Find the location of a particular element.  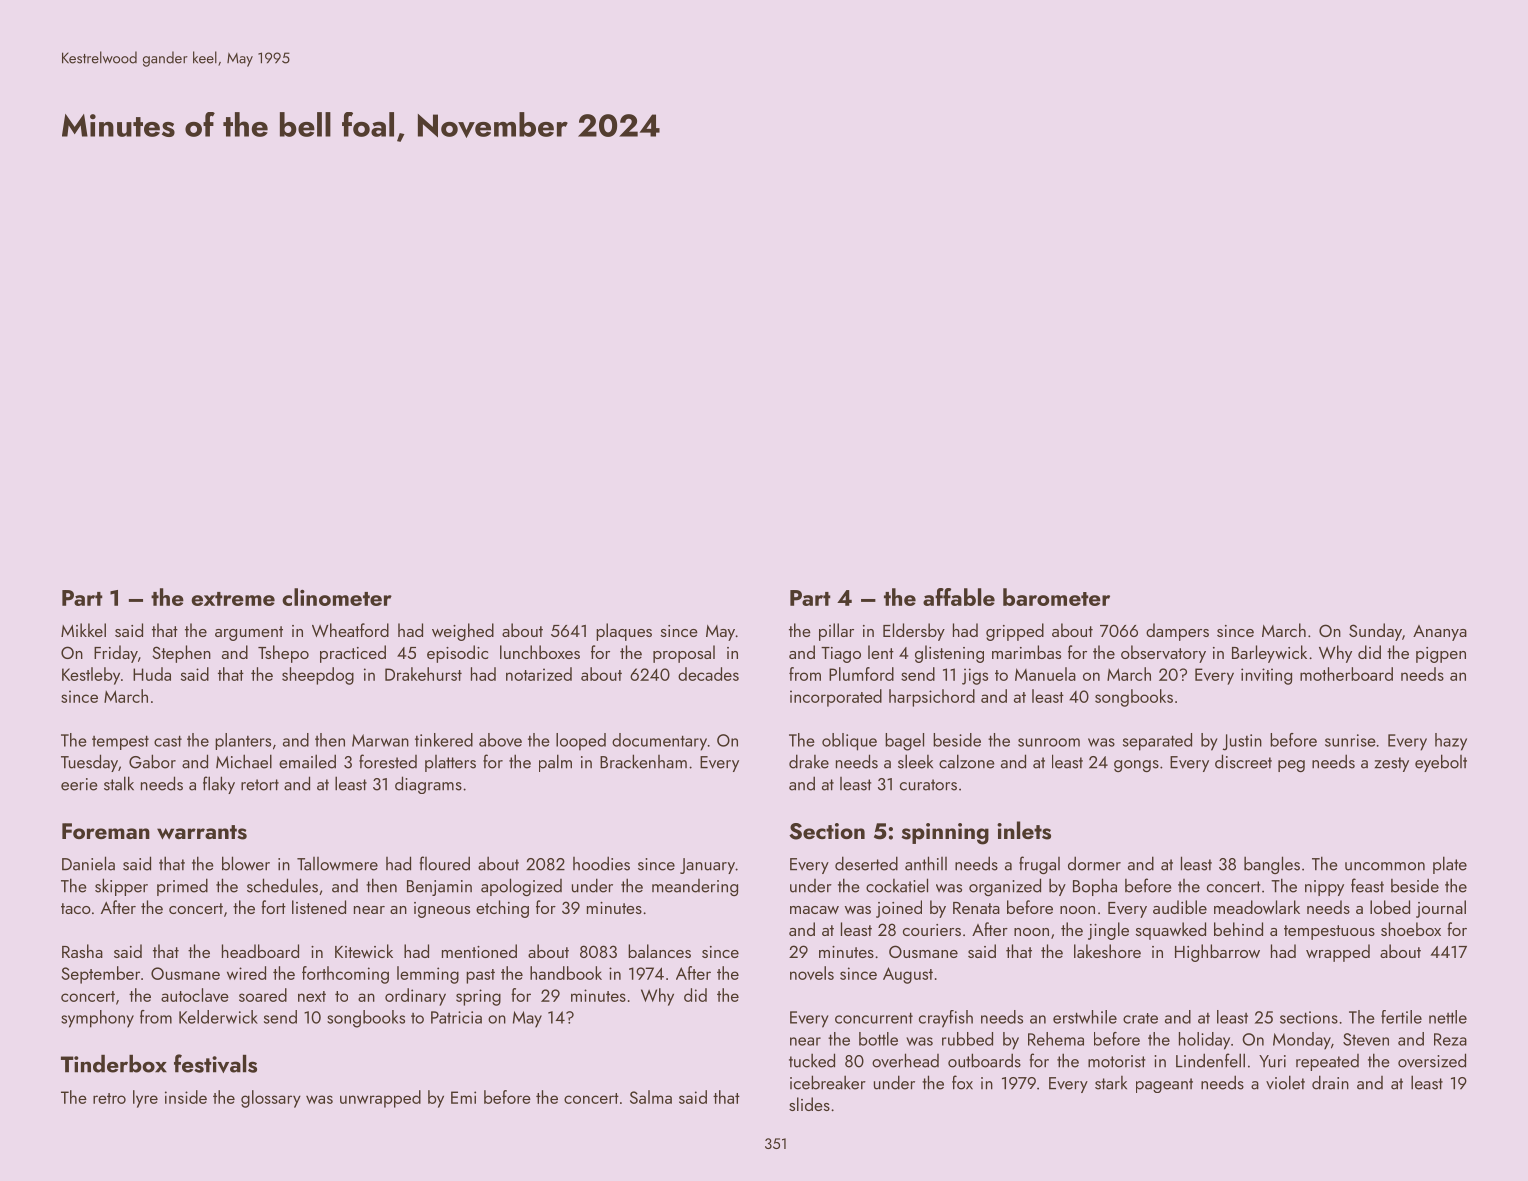

flaky is located at coordinates (219, 785).
